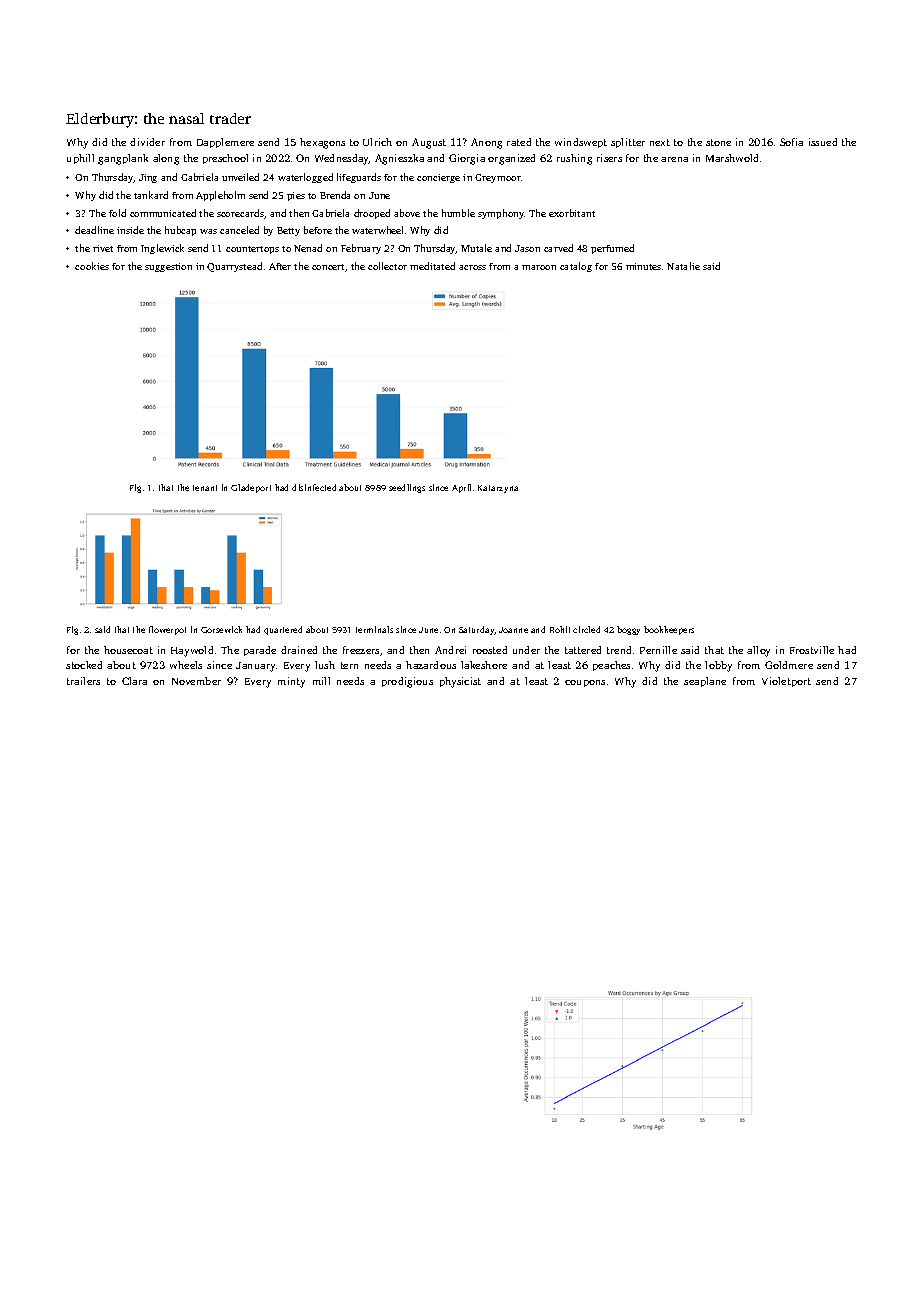  I want to click on Gladeport, so click(251, 488).
